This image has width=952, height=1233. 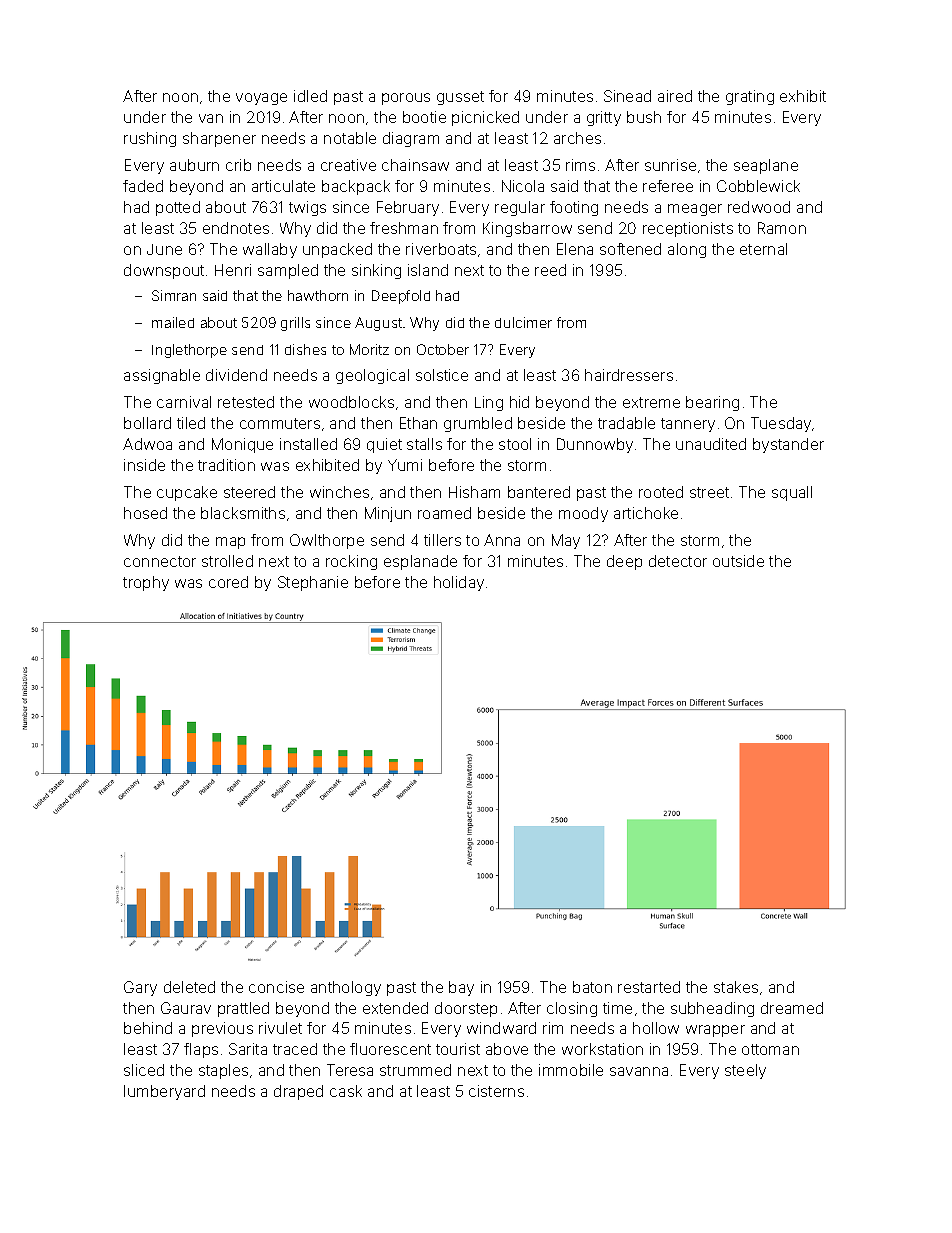 I want to click on cisterns, so click(x=496, y=1091).
